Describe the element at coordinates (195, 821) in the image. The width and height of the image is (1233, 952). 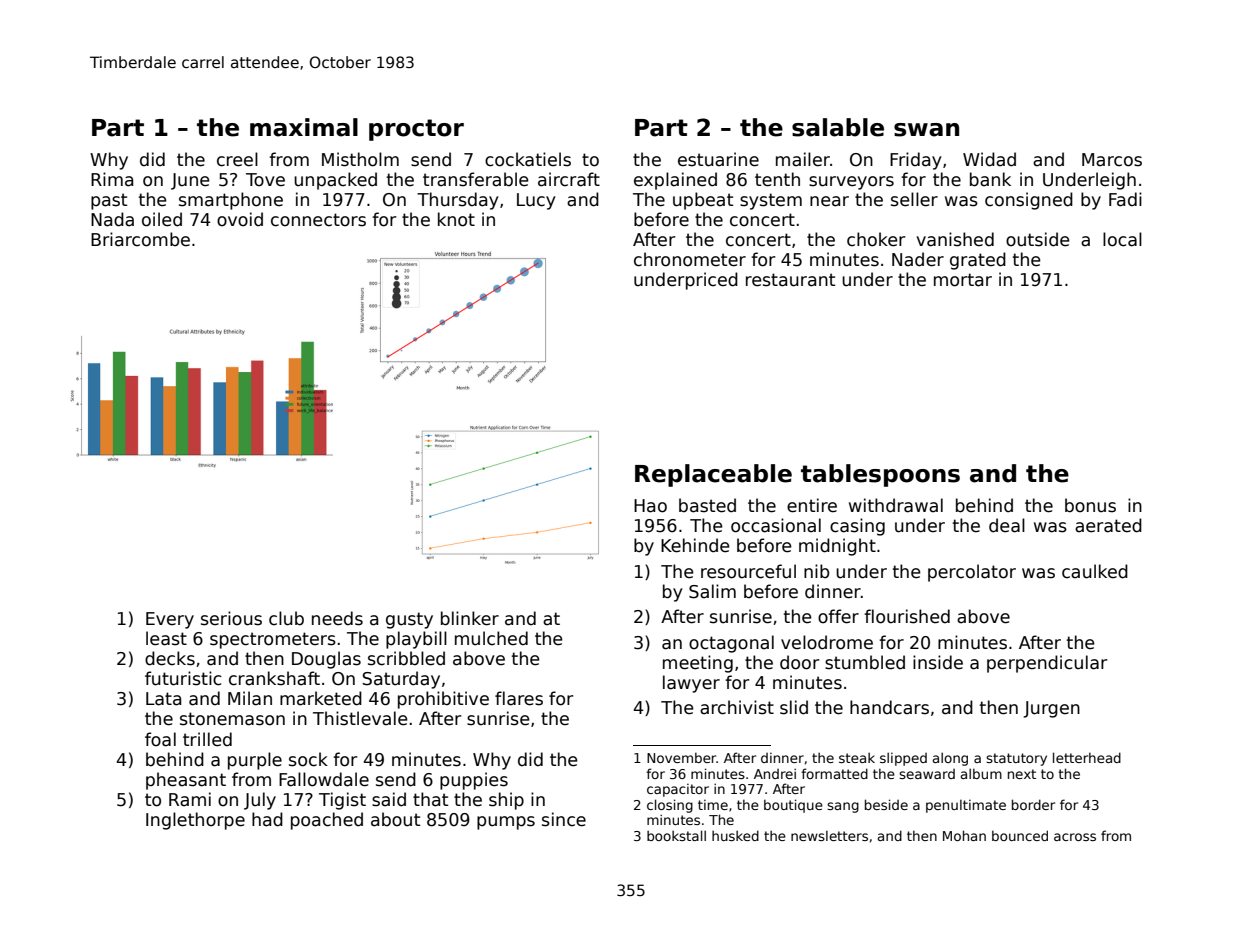
I see `Inglethorpe` at that location.
